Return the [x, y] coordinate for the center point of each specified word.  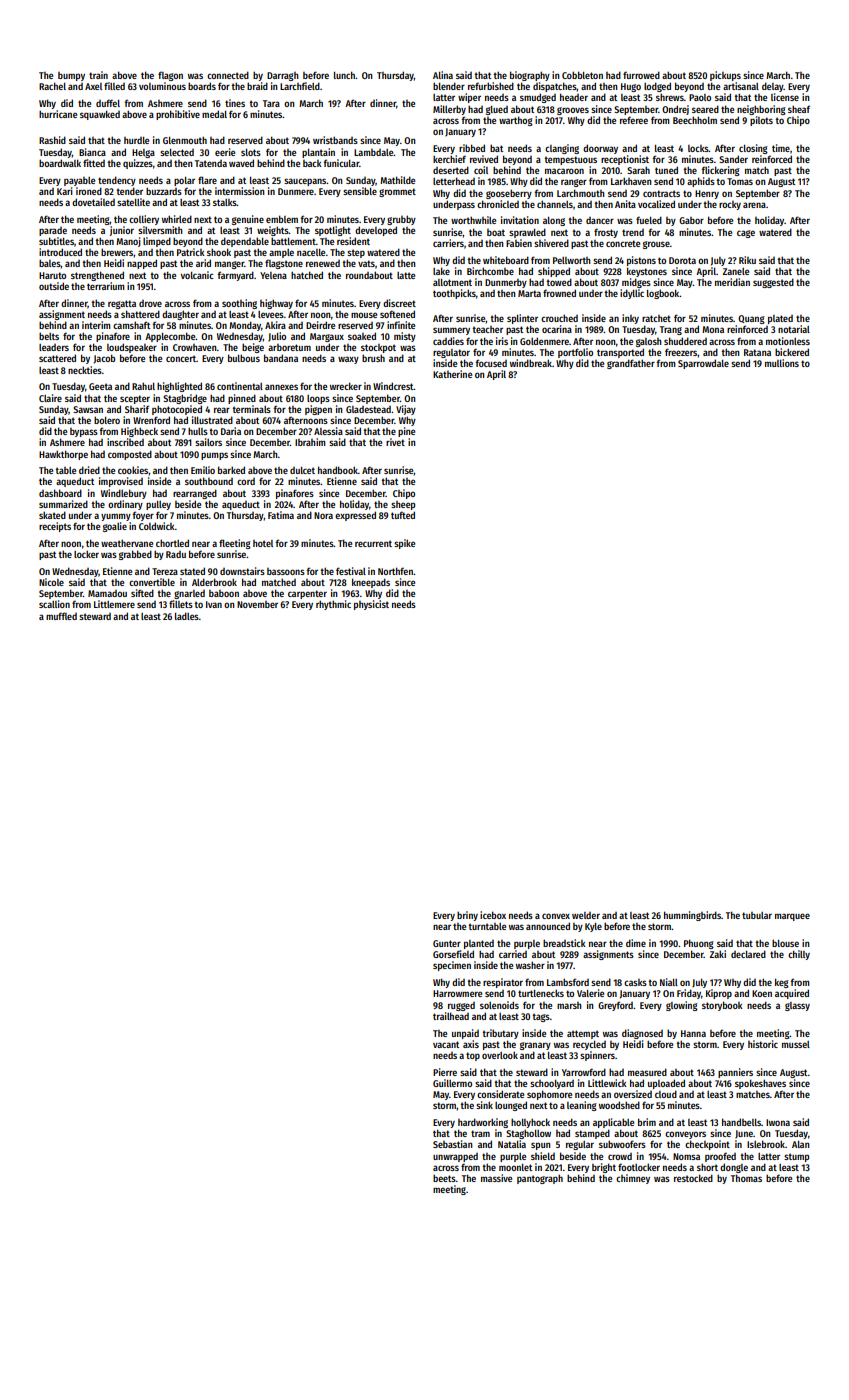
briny [467, 916]
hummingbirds [692, 916]
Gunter [447, 943]
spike [404, 544]
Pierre [445, 1072]
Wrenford [151, 420]
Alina [443, 75]
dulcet [302, 470]
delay [773, 87]
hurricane [58, 114]
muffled [61, 616]
